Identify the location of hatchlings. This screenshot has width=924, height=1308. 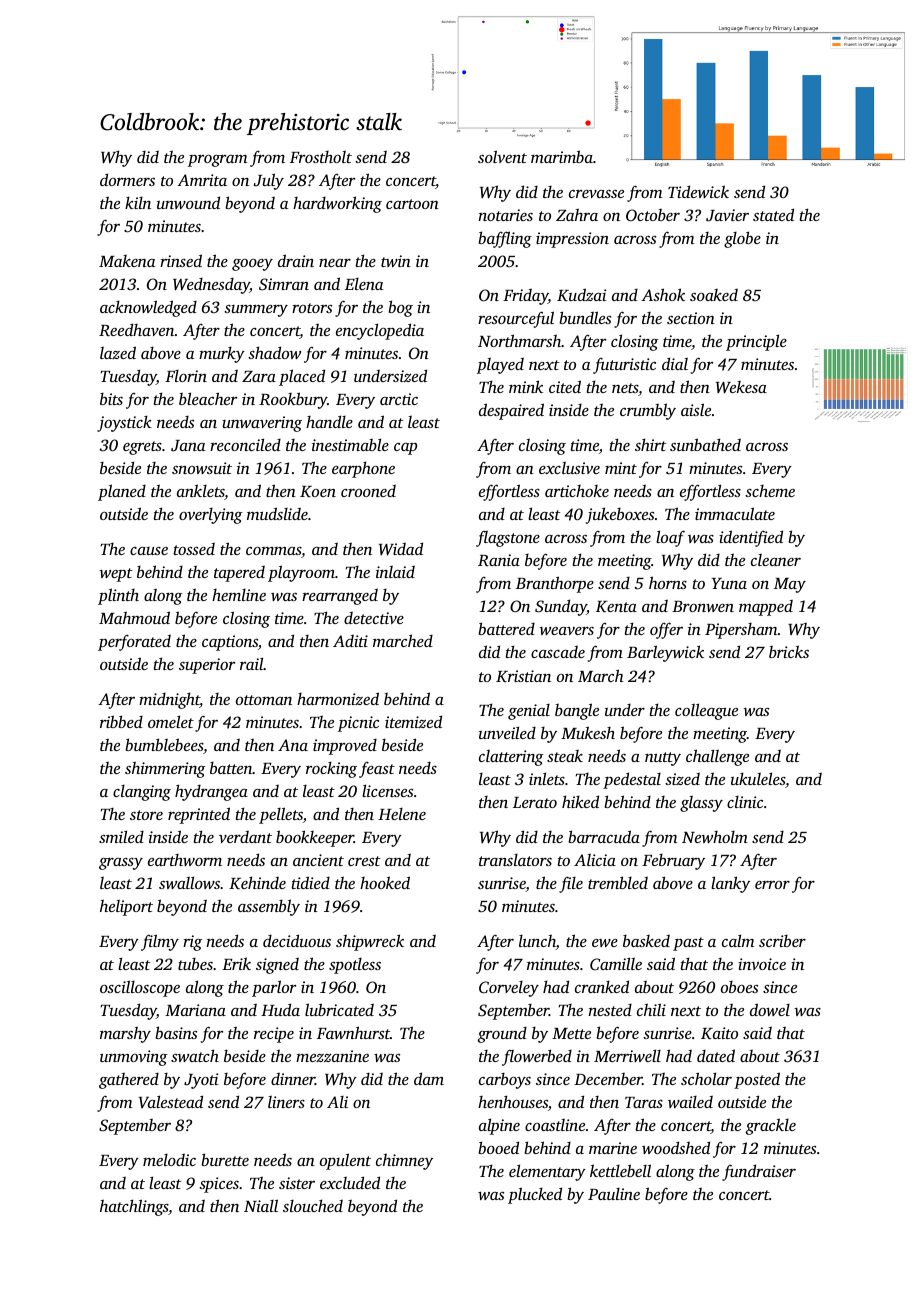
(134, 1207).
